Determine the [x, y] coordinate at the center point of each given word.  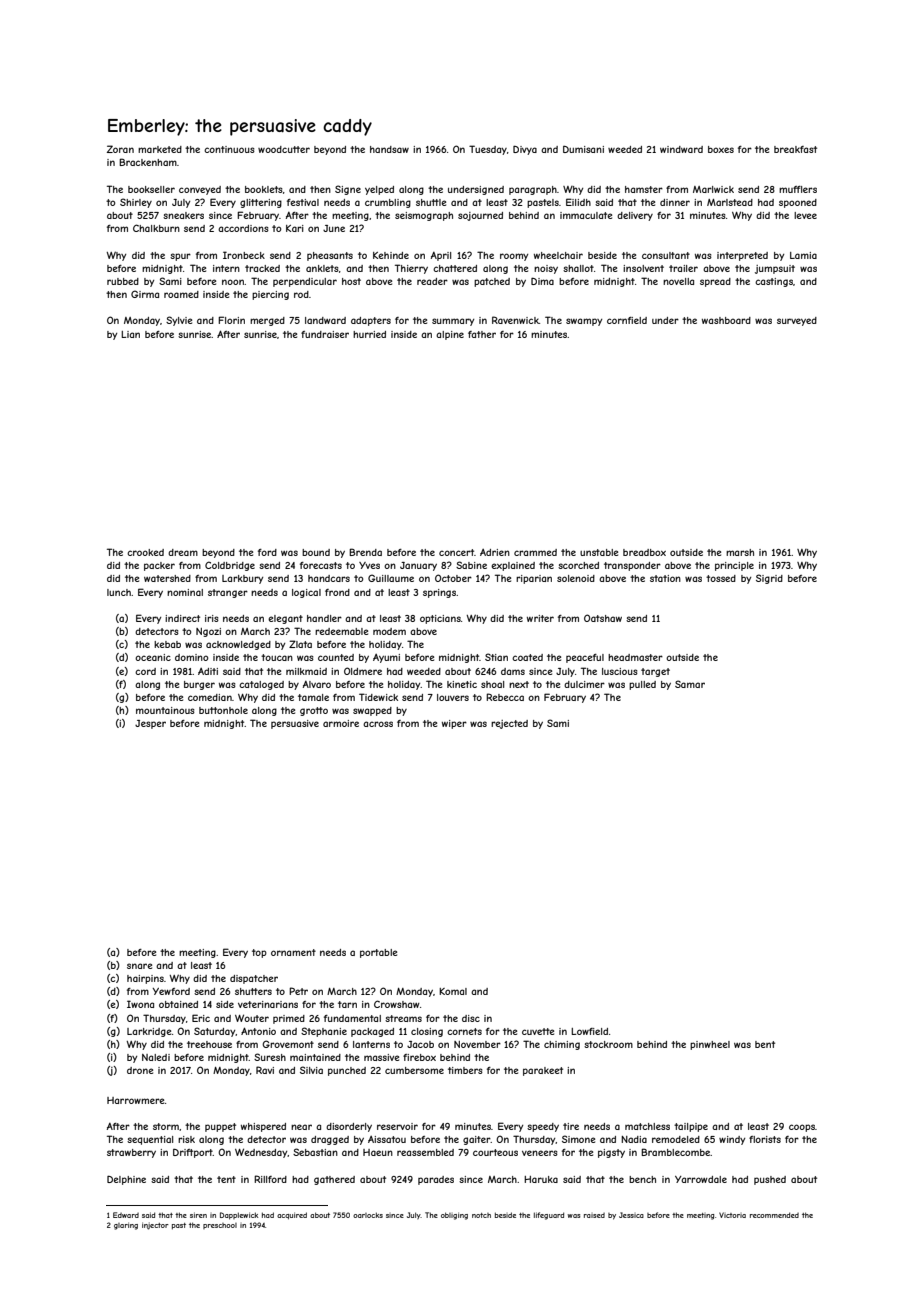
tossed [721, 578]
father [482, 334]
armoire [341, 723]
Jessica [631, 1215]
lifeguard [549, 1216]
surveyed [797, 321]
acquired [292, 1215]
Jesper [150, 724]
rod [301, 294]
